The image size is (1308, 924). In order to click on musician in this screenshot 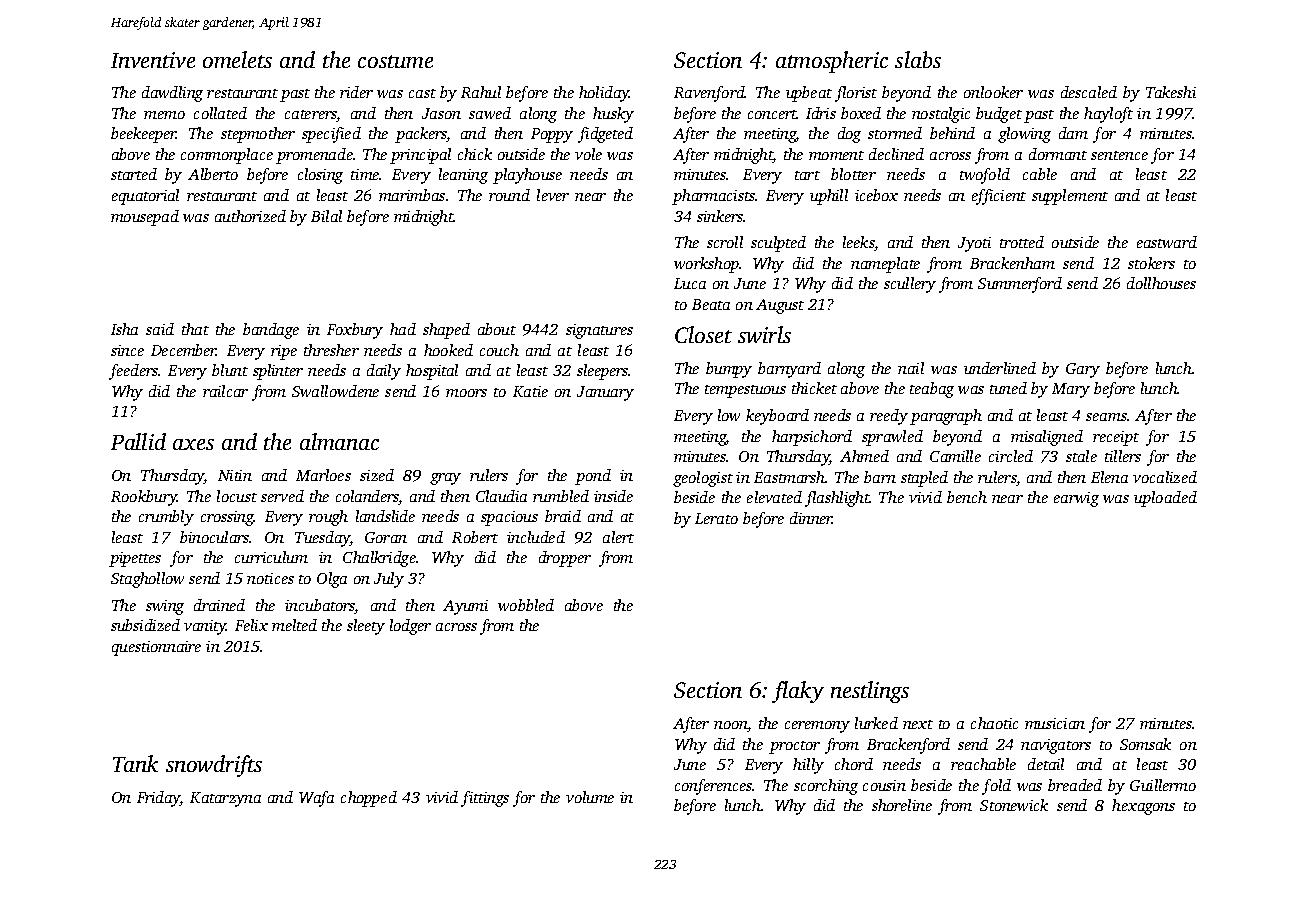, I will do `click(1055, 723)`.
